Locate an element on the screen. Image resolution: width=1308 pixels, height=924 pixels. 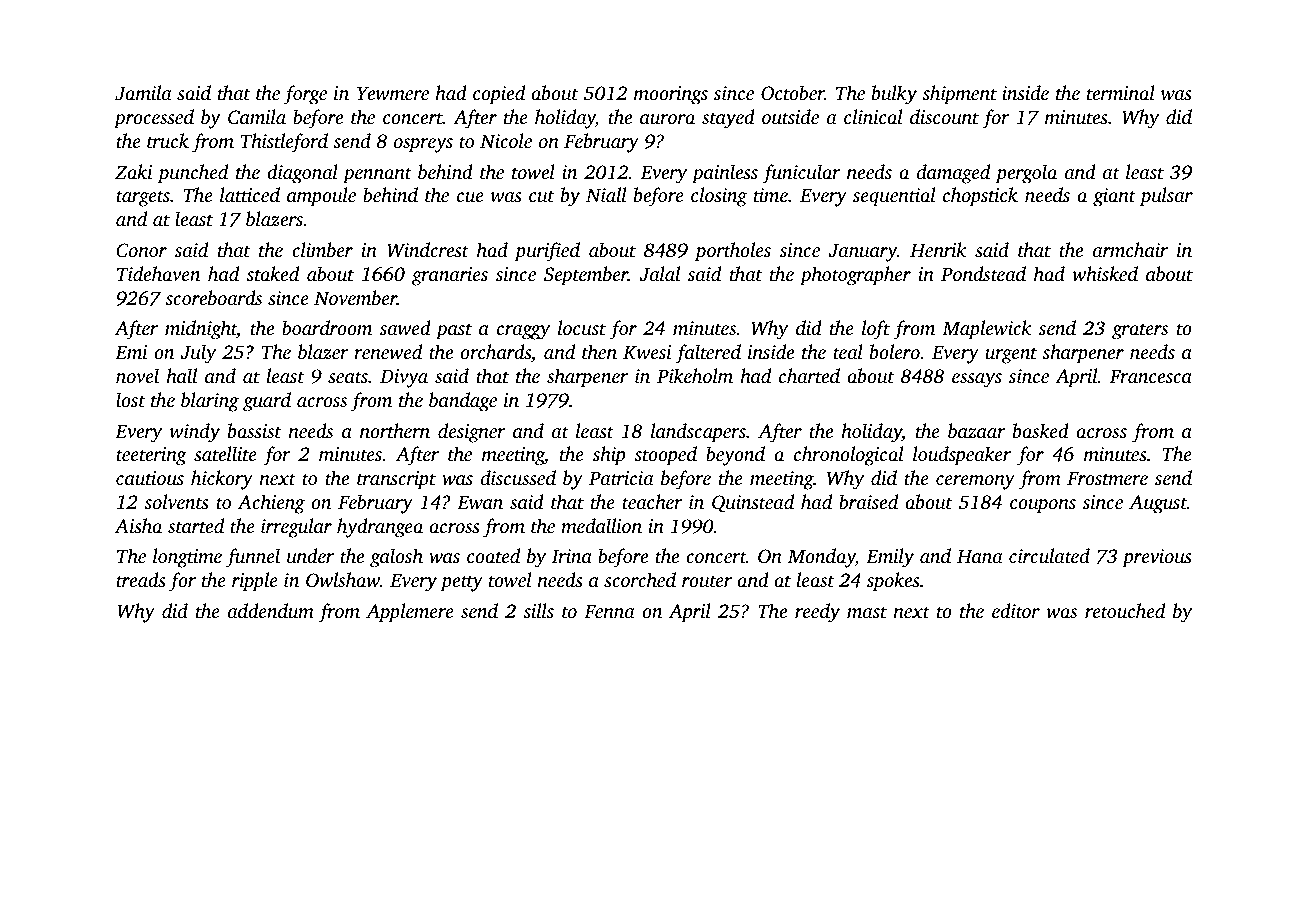
Quinstead is located at coordinates (753, 503).
